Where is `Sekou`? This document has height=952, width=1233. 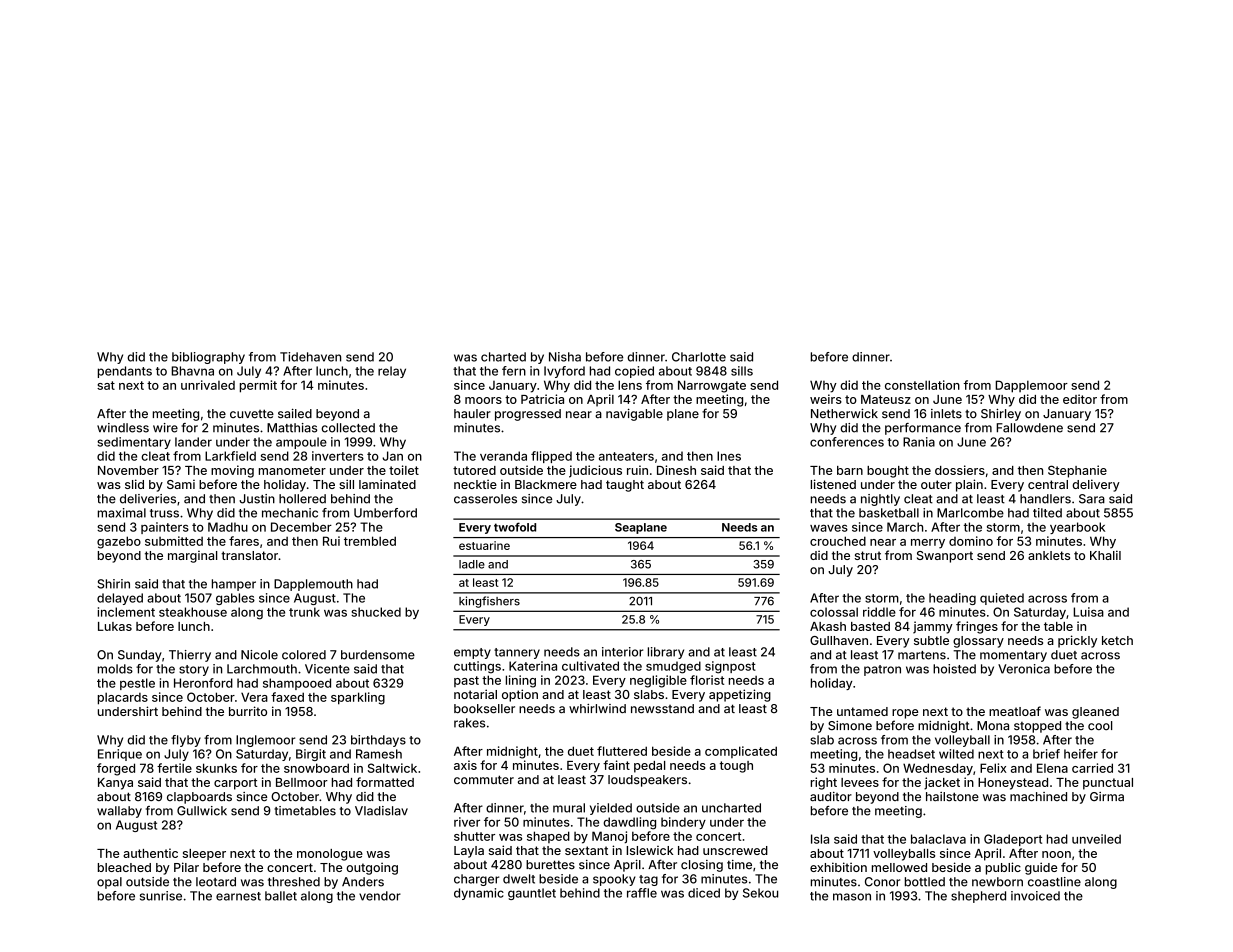
Sekou is located at coordinates (760, 893).
